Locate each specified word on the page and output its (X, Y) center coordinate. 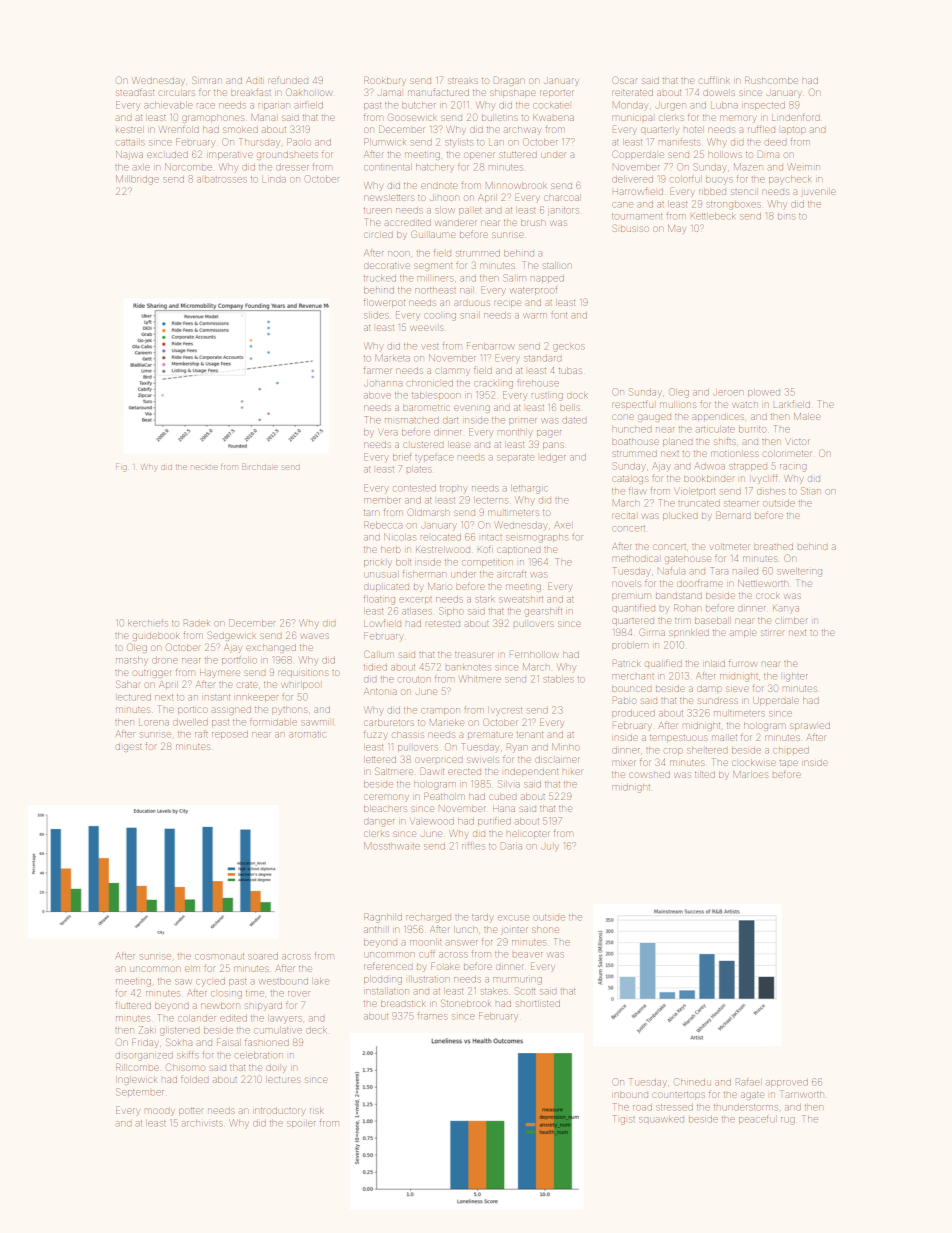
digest (129, 748)
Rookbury (385, 80)
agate (752, 1096)
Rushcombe (771, 80)
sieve (737, 689)
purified (494, 822)
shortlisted (538, 1003)
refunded (288, 80)
